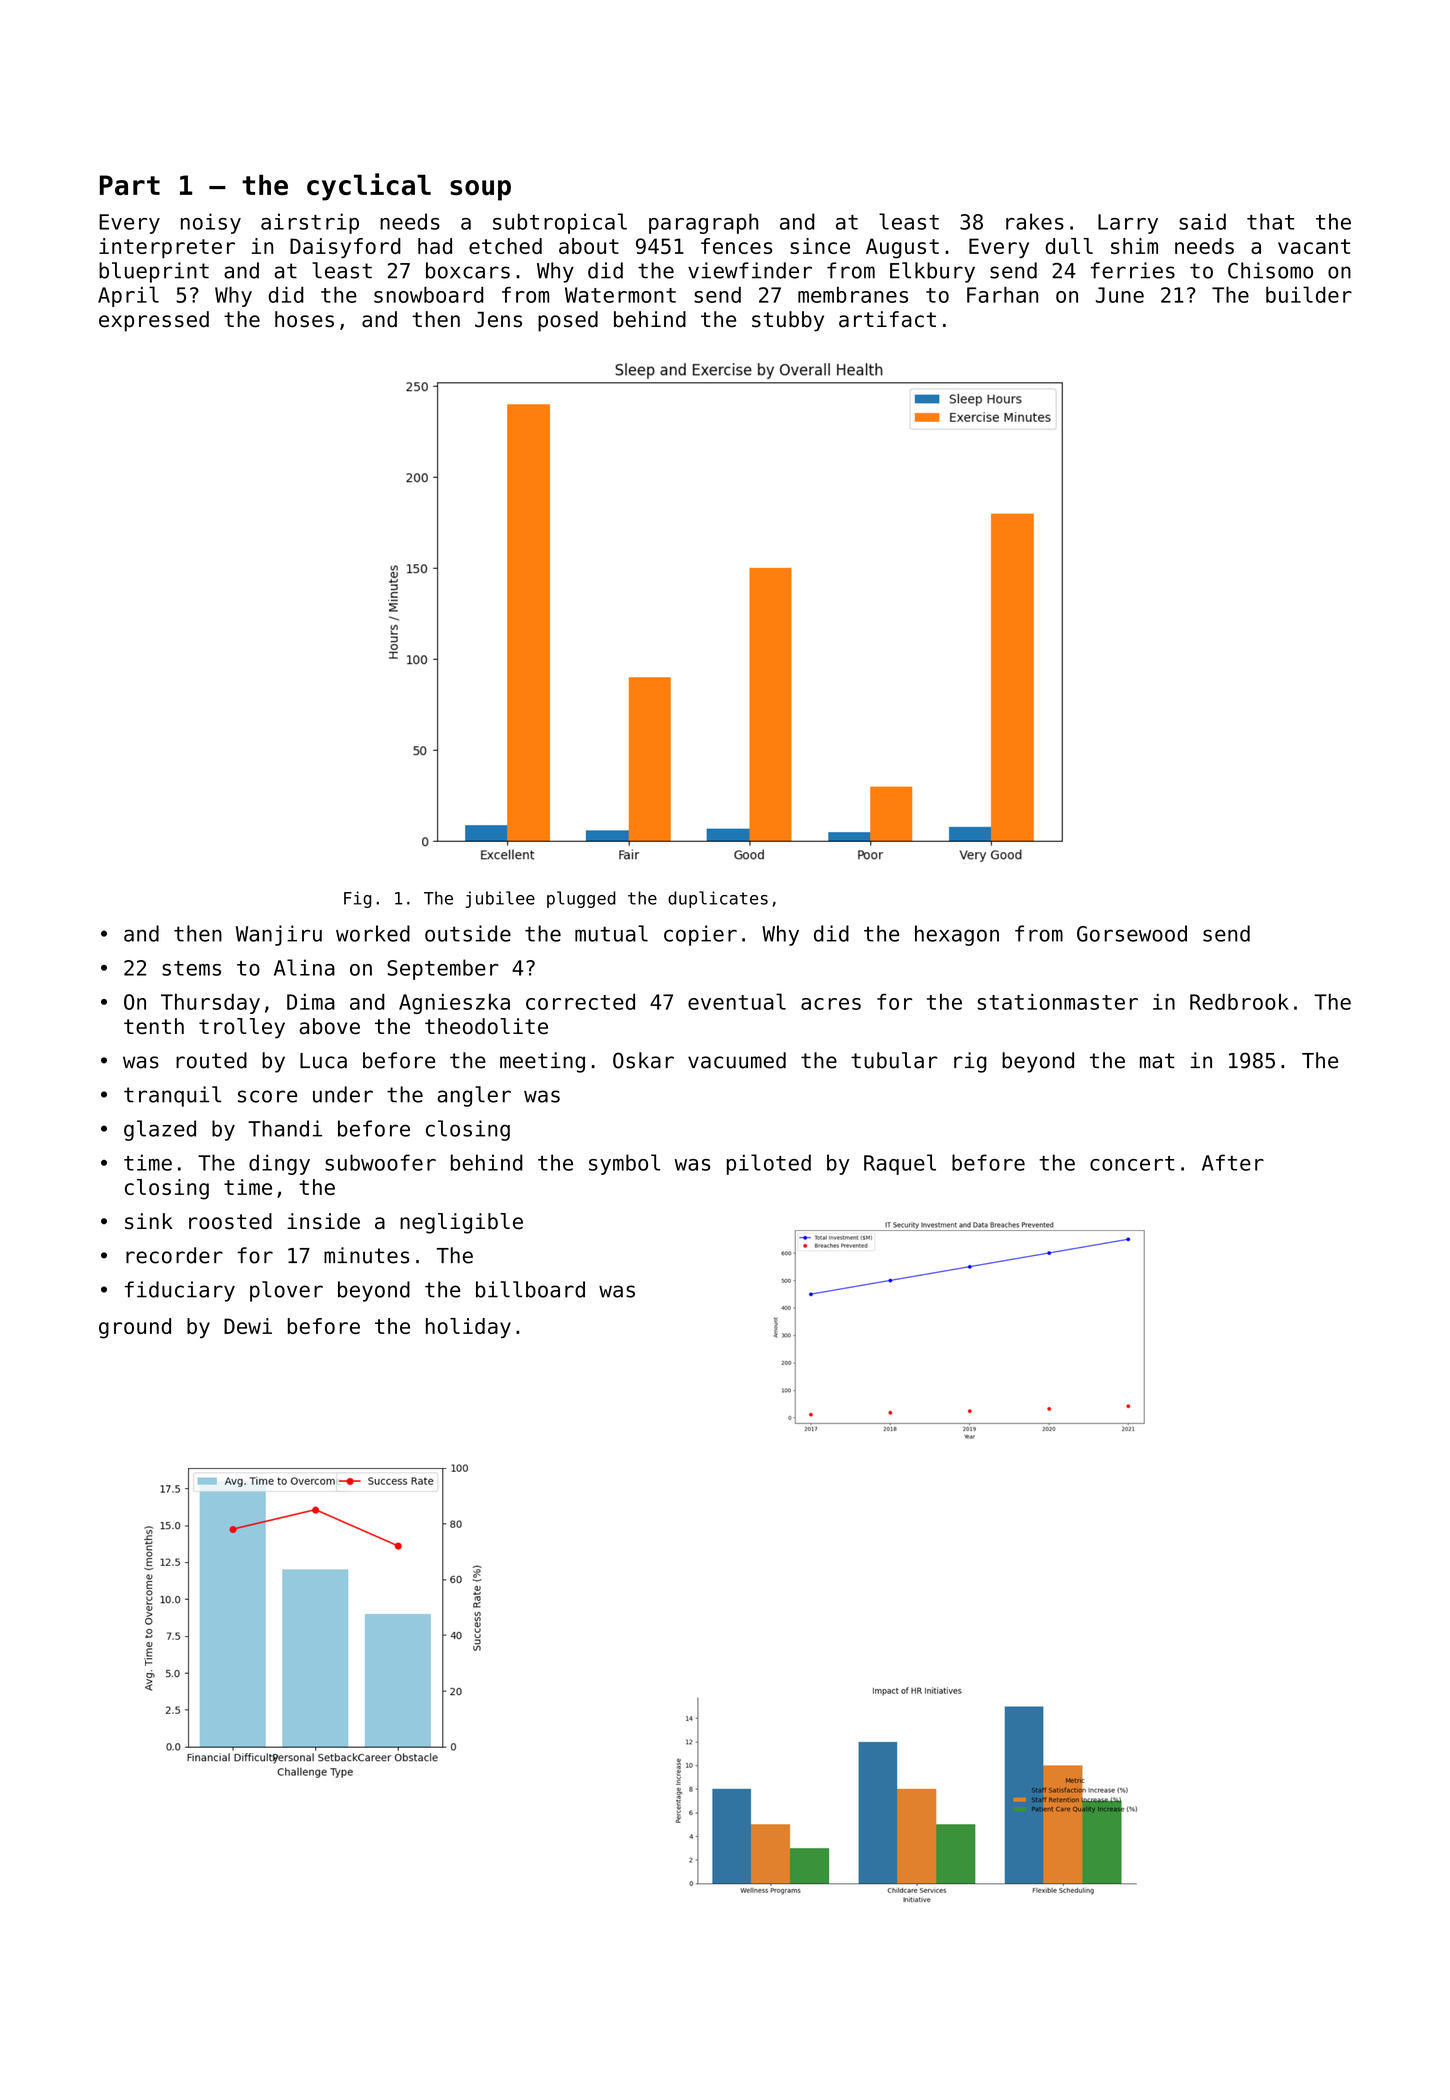 The height and width of the image is (2100, 1450). Describe the element at coordinates (703, 223) in the image. I see `paragraph` at that location.
